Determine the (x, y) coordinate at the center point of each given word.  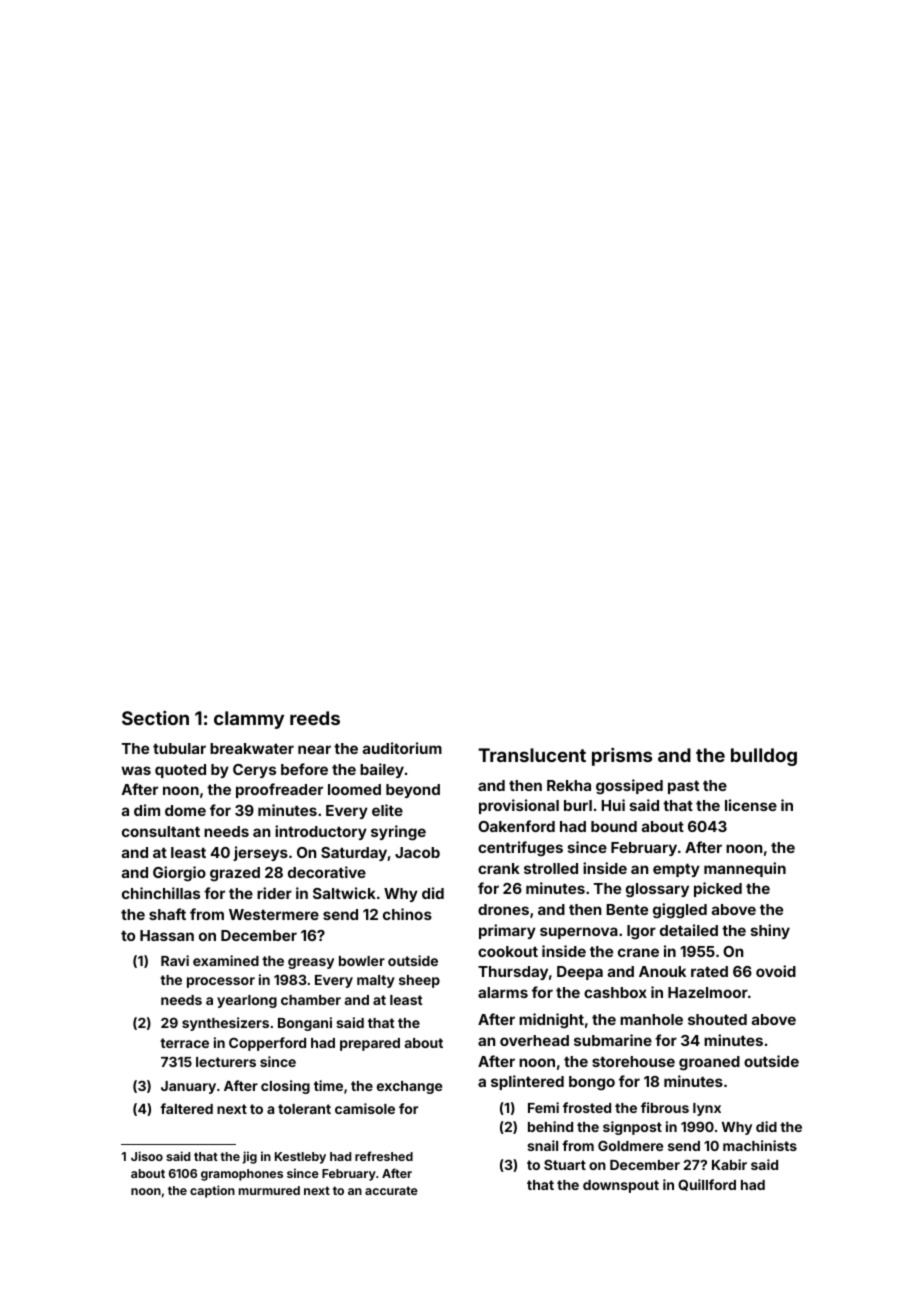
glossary (657, 890)
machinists (760, 1145)
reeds (315, 718)
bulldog (764, 757)
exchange (409, 1087)
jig (249, 1157)
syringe (398, 833)
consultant (161, 831)
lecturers (226, 1062)
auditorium (402, 748)
